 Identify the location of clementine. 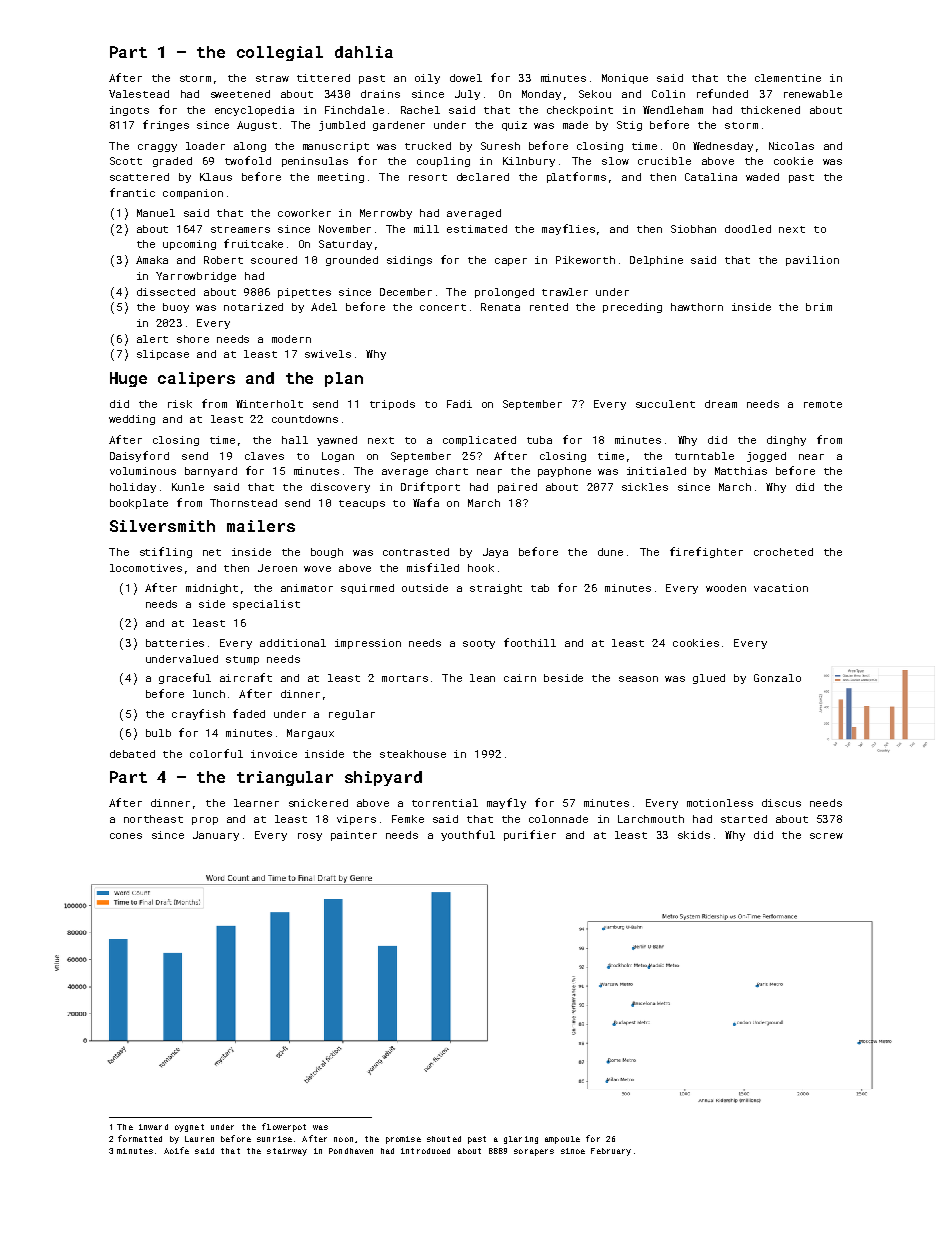
(788, 78).
